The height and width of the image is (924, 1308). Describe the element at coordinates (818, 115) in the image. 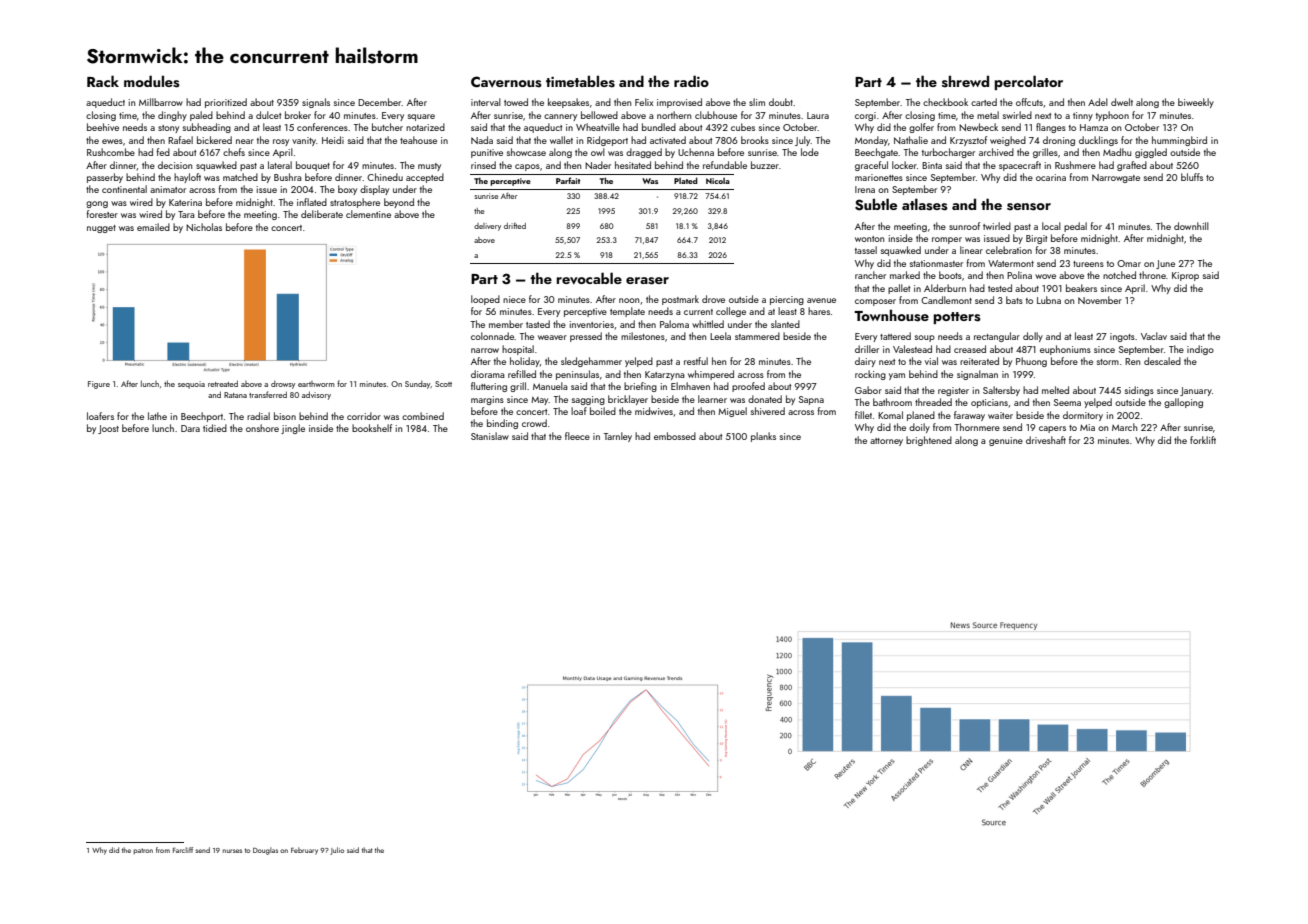

I see `Laura` at that location.
